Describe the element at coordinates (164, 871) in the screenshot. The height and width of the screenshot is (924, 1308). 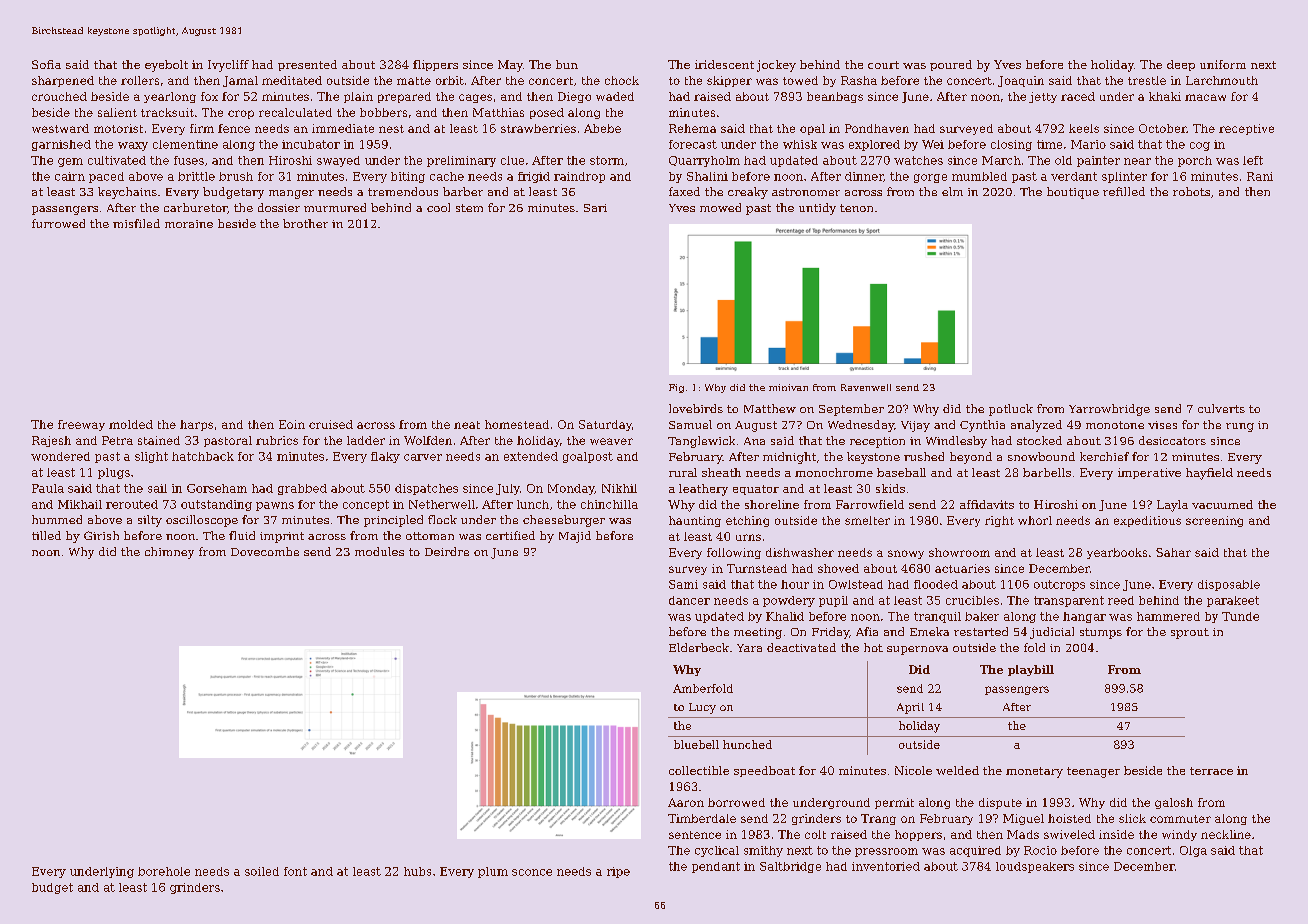
I see `borehole` at that location.
